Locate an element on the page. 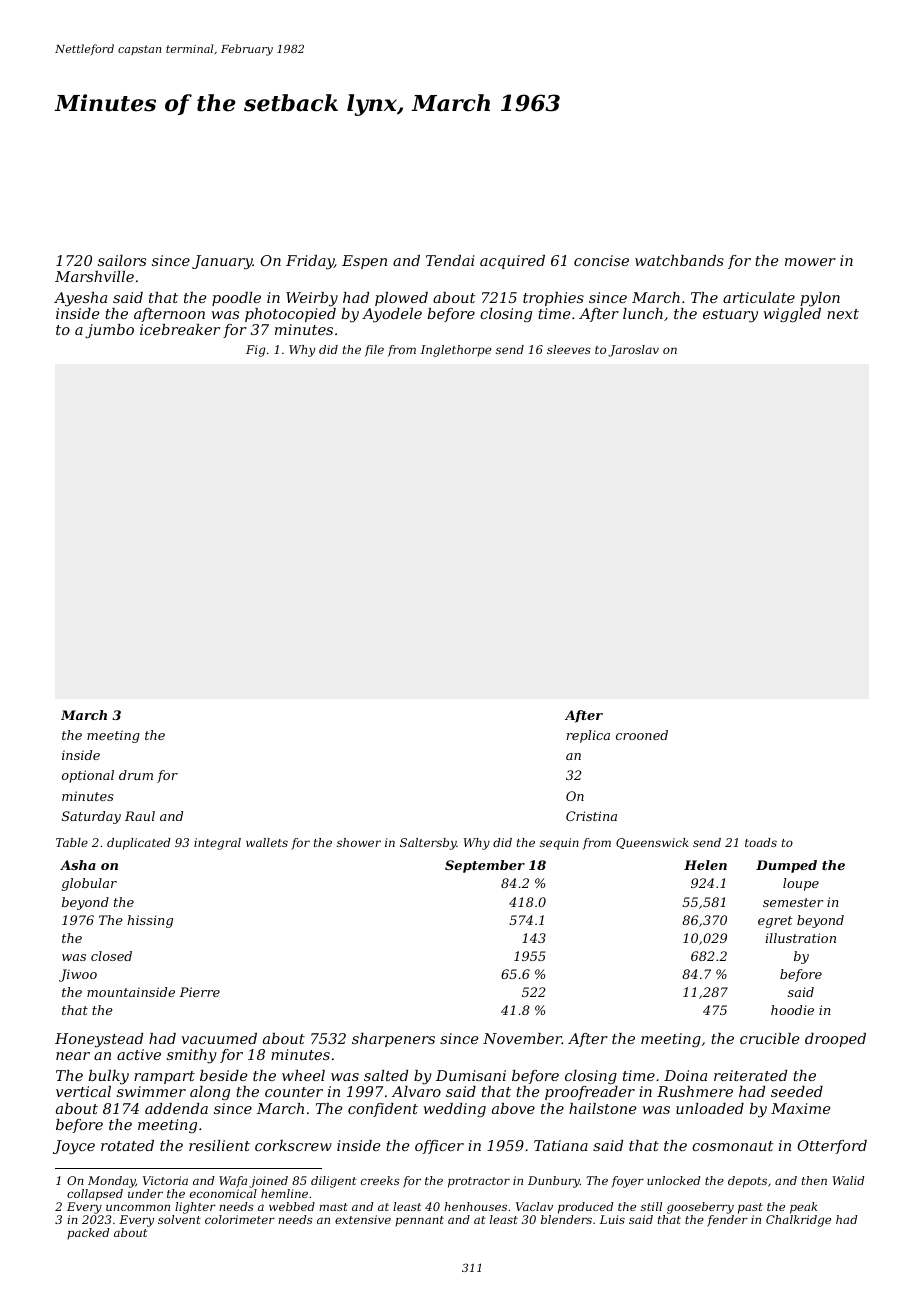 This image has width=924, height=1308. Jaroslav is located at coordinates (633, 351).
